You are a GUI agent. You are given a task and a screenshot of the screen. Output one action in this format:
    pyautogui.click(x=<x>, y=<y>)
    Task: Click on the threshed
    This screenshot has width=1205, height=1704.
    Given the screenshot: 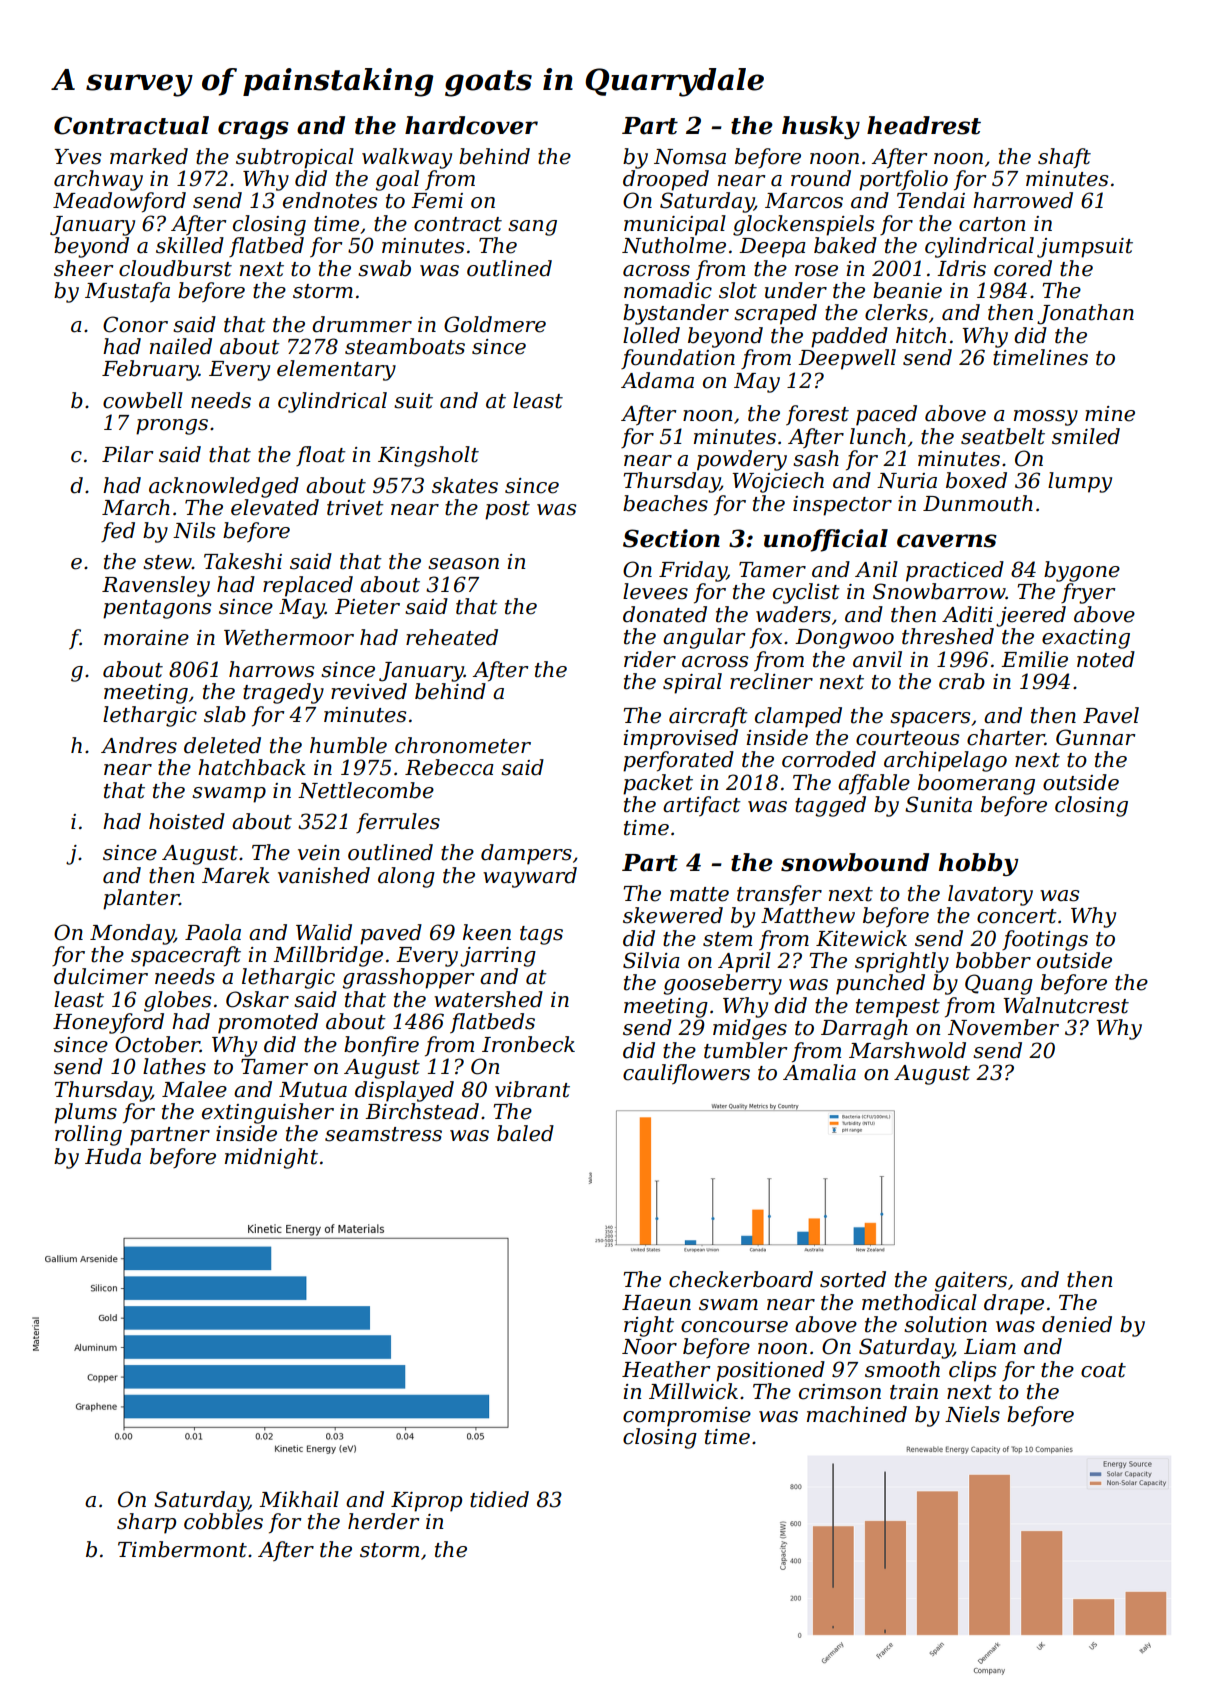 What is the action you would take?
    pyautogui.click(x=948, y=636)
